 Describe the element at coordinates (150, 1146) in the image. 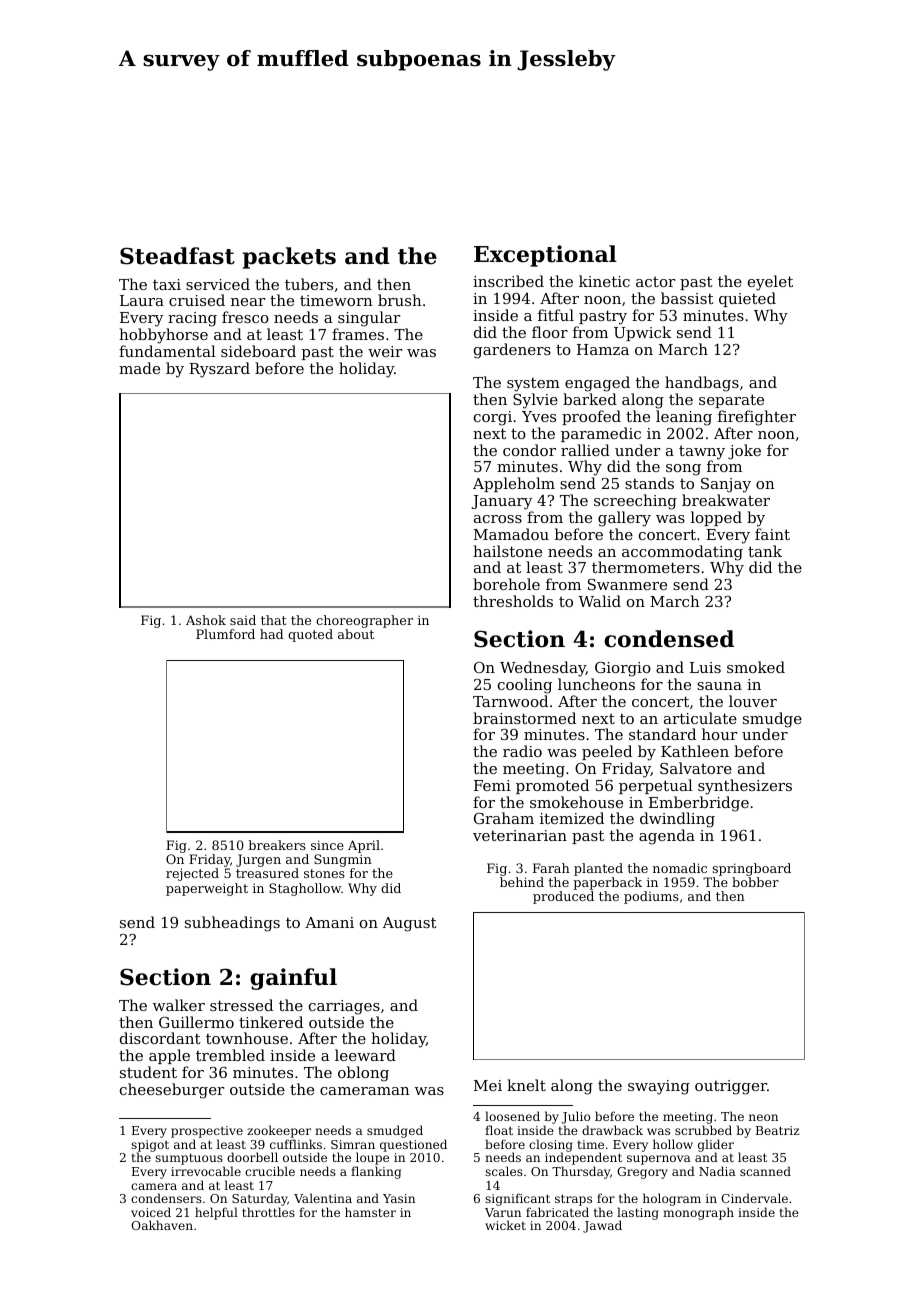

I see `spigot` at that location.
